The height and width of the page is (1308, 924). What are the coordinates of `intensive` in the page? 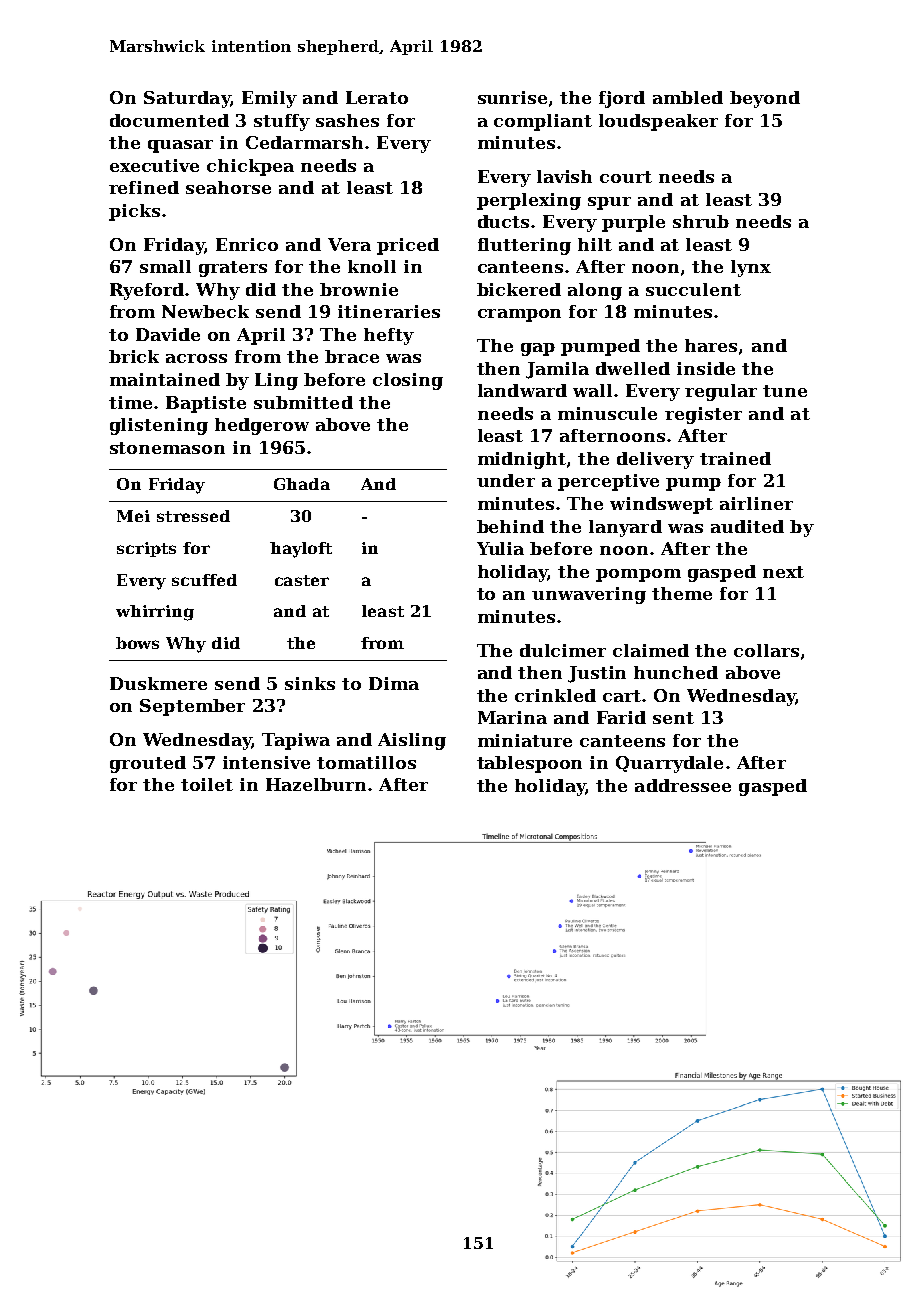 It's located at (266, 762).
